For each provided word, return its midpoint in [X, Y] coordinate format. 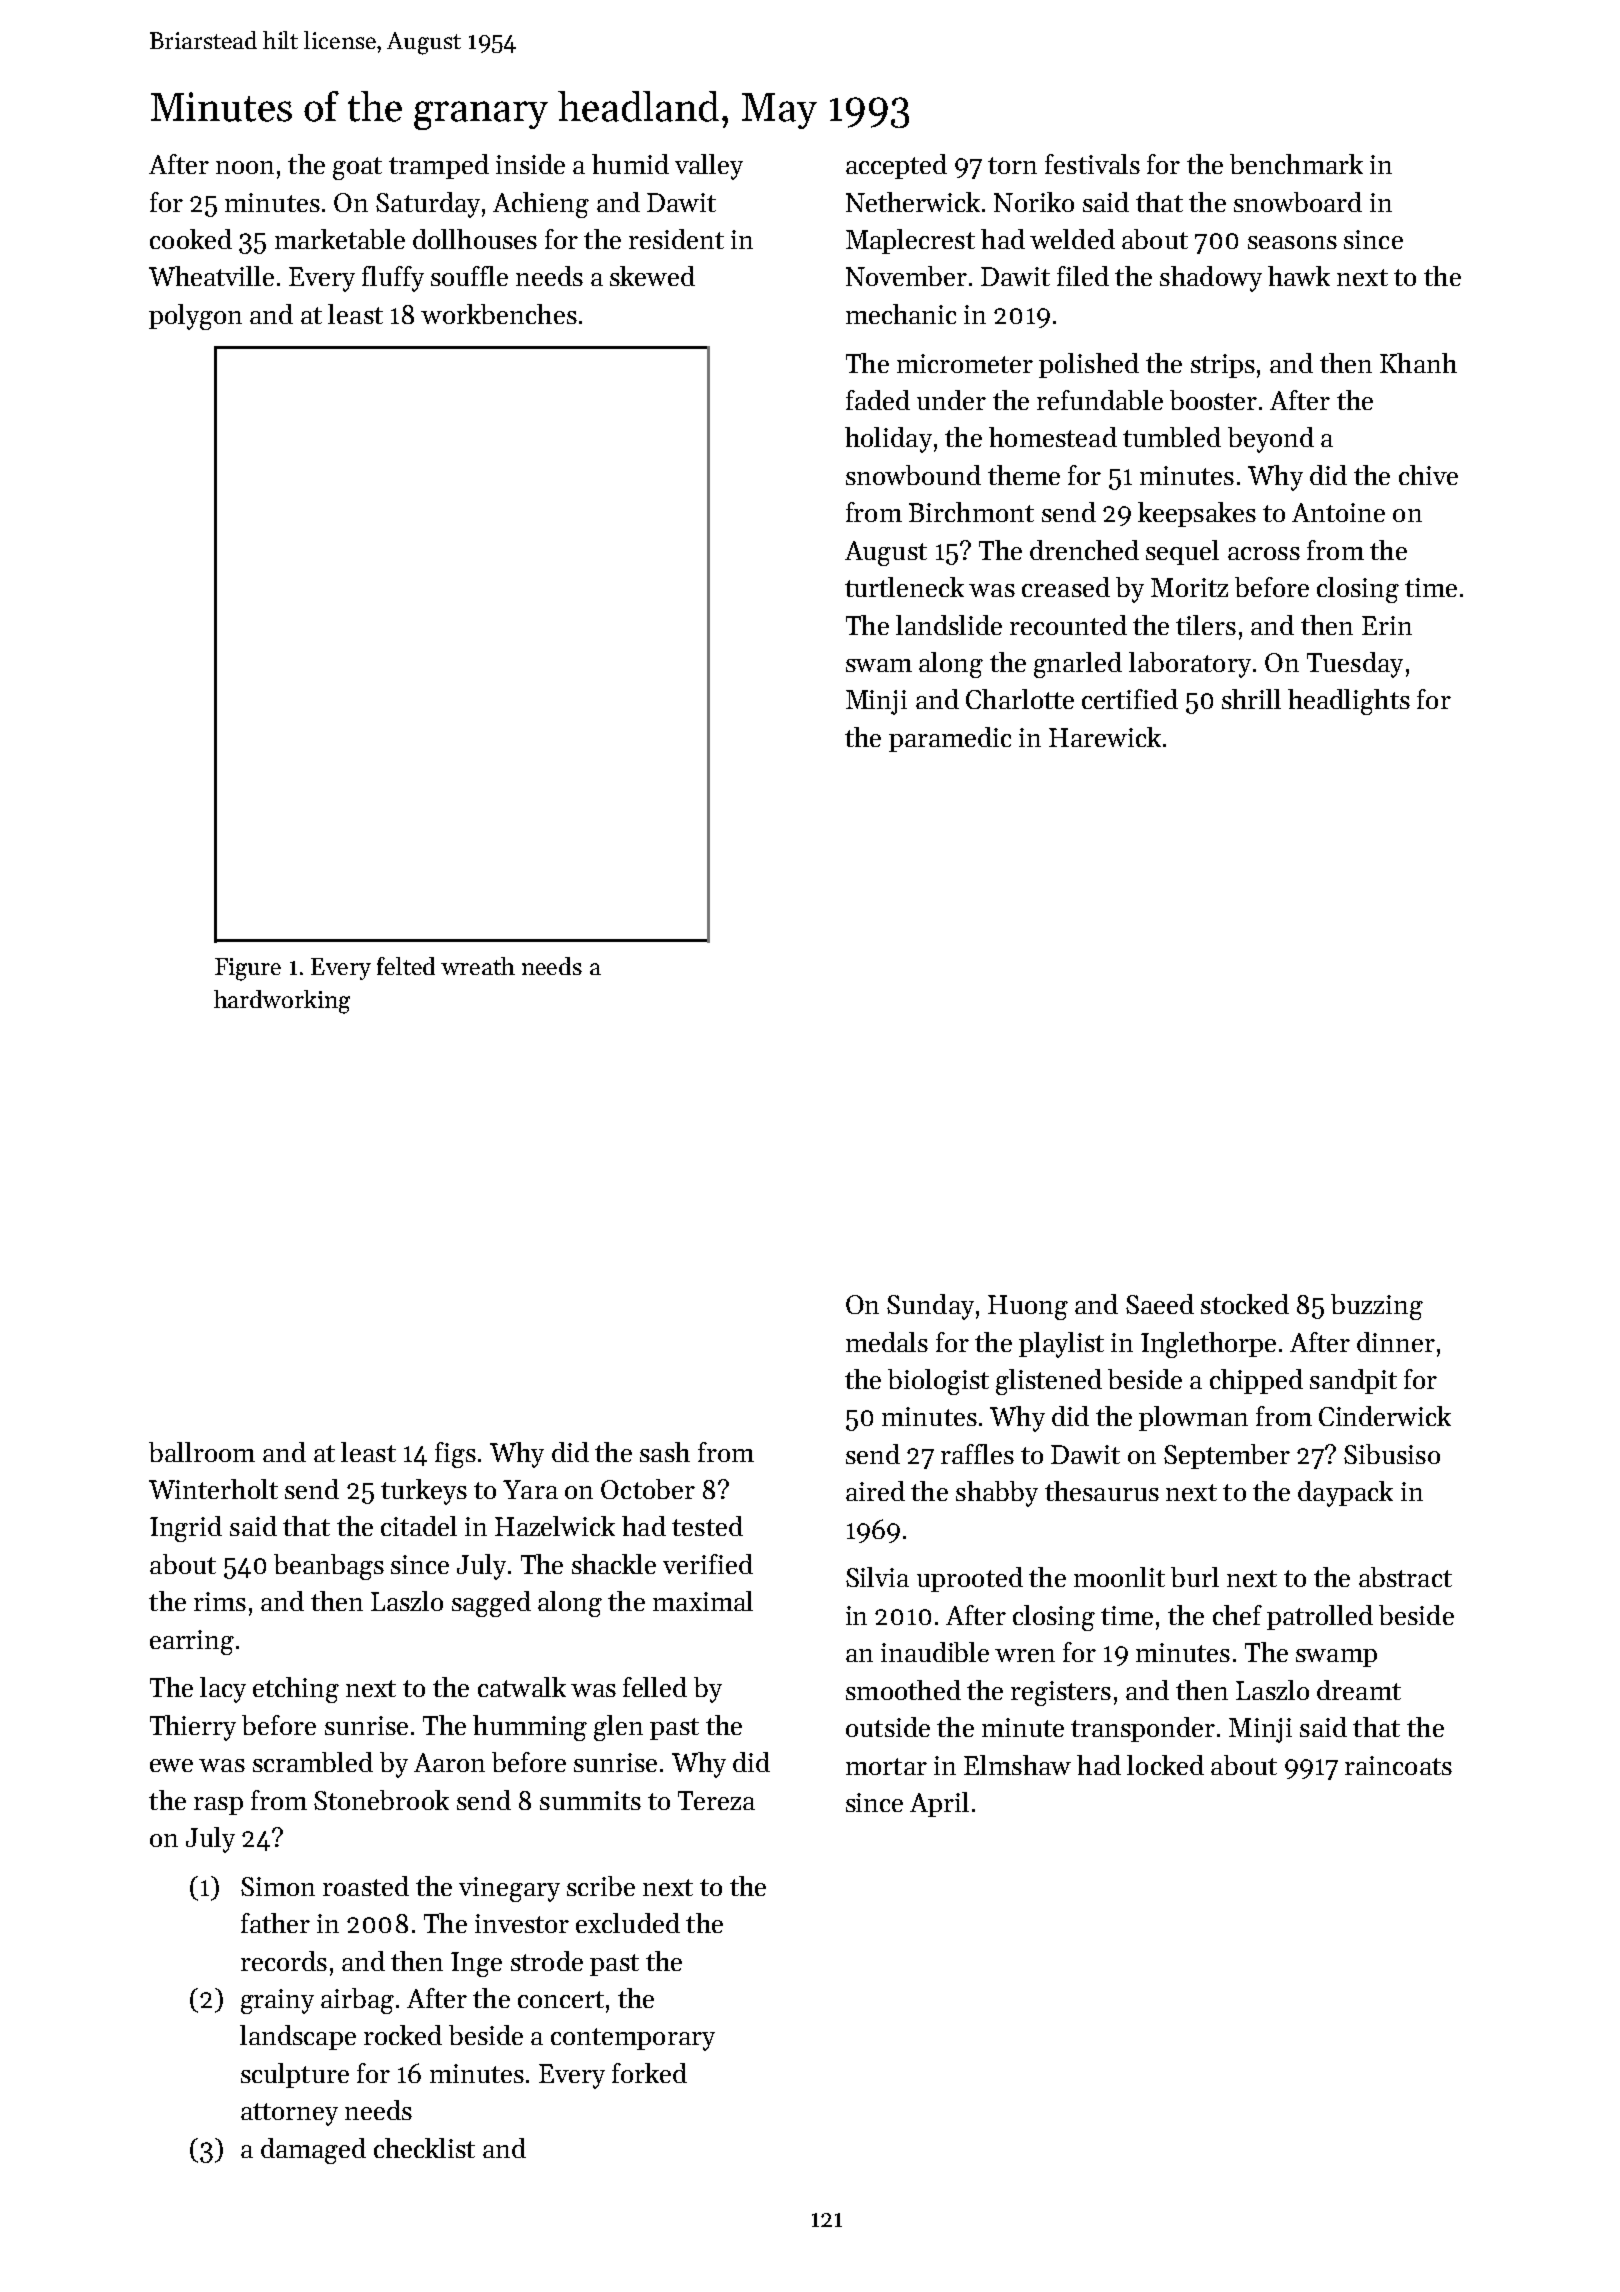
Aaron [449, 1762]
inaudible [935, 1652]
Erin [1387, 625]
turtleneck [904, 587]
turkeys [424, 1492]
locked [1165, 1765]
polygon [195, 317]
